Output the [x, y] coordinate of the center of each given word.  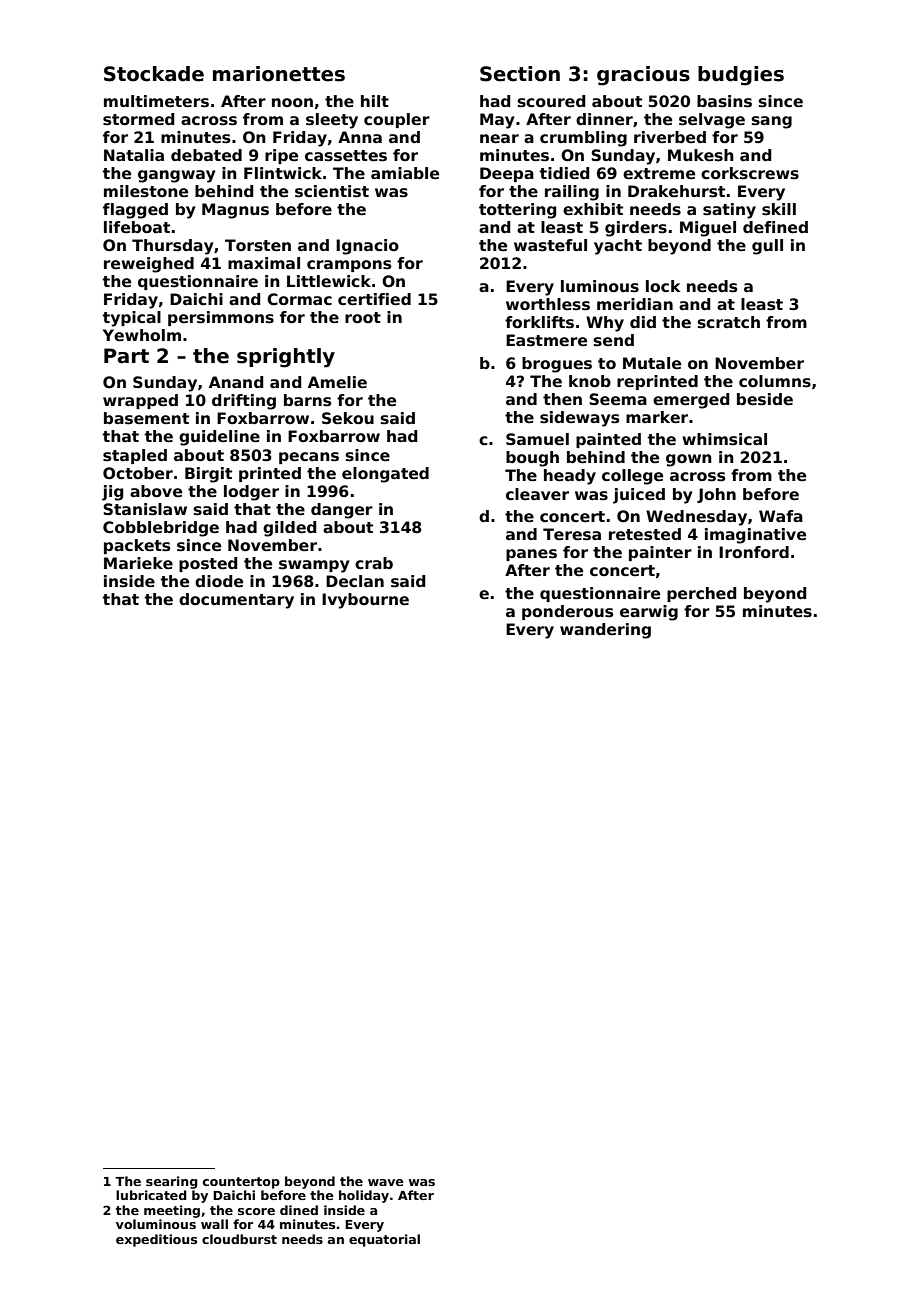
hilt [375, 101]
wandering [605, 631]
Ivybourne [365, 601]
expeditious [156, 1240]
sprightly [286, 358]
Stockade [154, 74]
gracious [643, 76]
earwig [649, 613]
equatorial [384, 1240]
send [614, 340]
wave [386, 1182]
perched [701, 594]
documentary [236, 601]
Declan [355, 581]
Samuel [537, 439]
